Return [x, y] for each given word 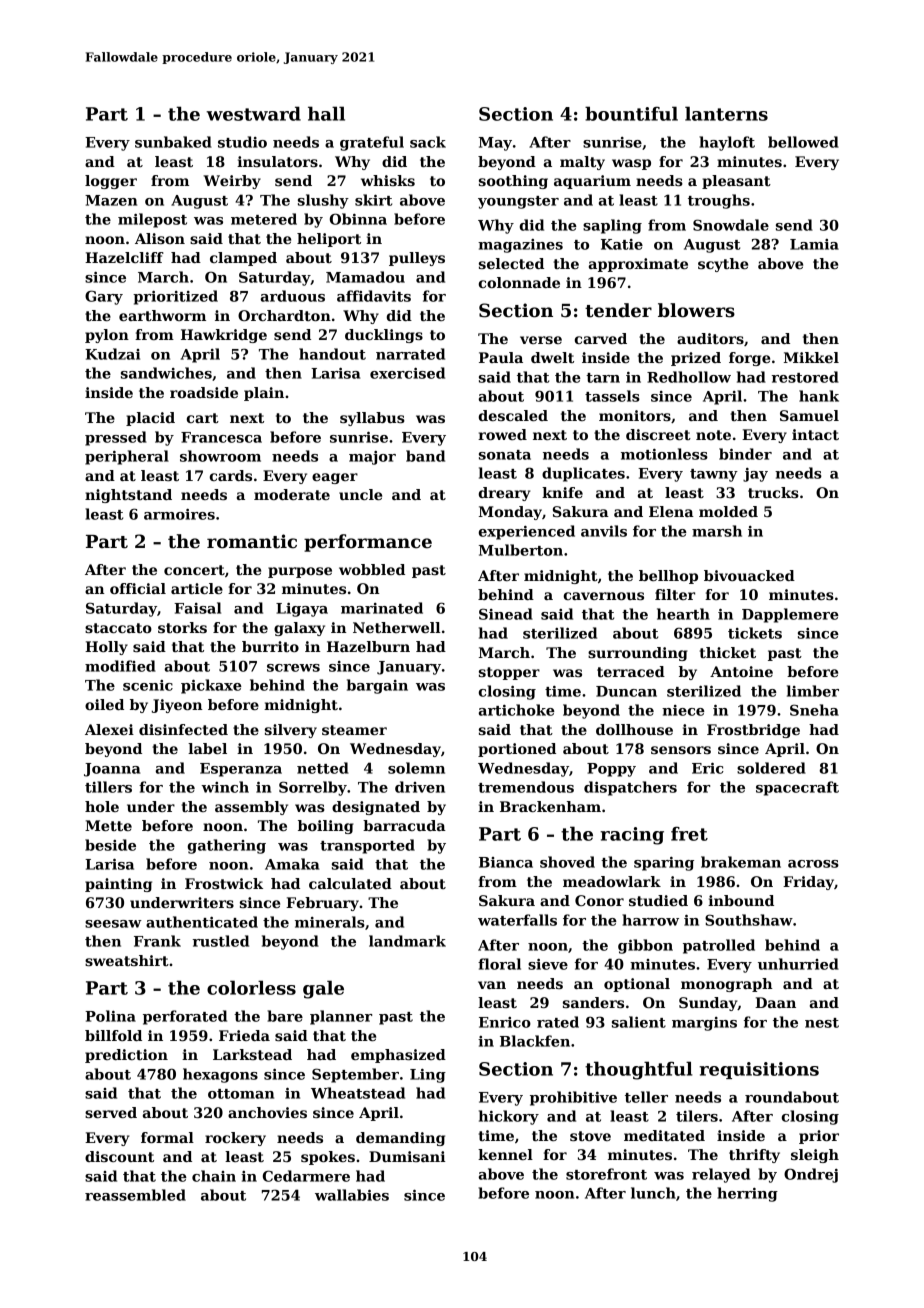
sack [428, 142]
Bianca [506, 862]
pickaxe [211, 686]
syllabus [372, 419]
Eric [708, 768]
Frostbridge [753, 731]
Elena [671, 511]
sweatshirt [127, 960]
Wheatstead [358, 1093]
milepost [152, 220]
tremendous [526, 787]
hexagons [220, 1075]
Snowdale [731, 225]
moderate [292, 494]
